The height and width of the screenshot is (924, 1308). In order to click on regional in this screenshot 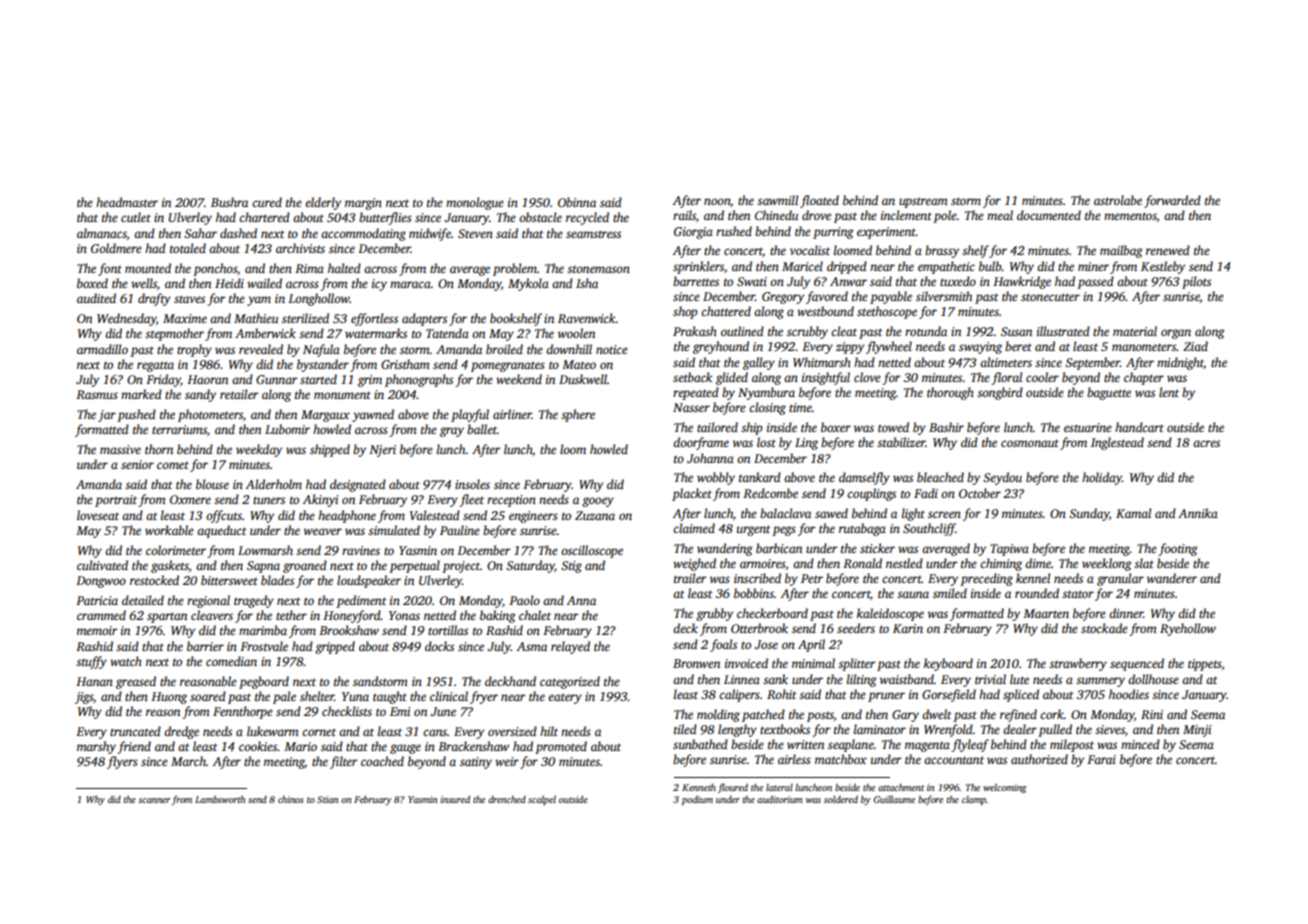, I will do `click(208, 601)`.
